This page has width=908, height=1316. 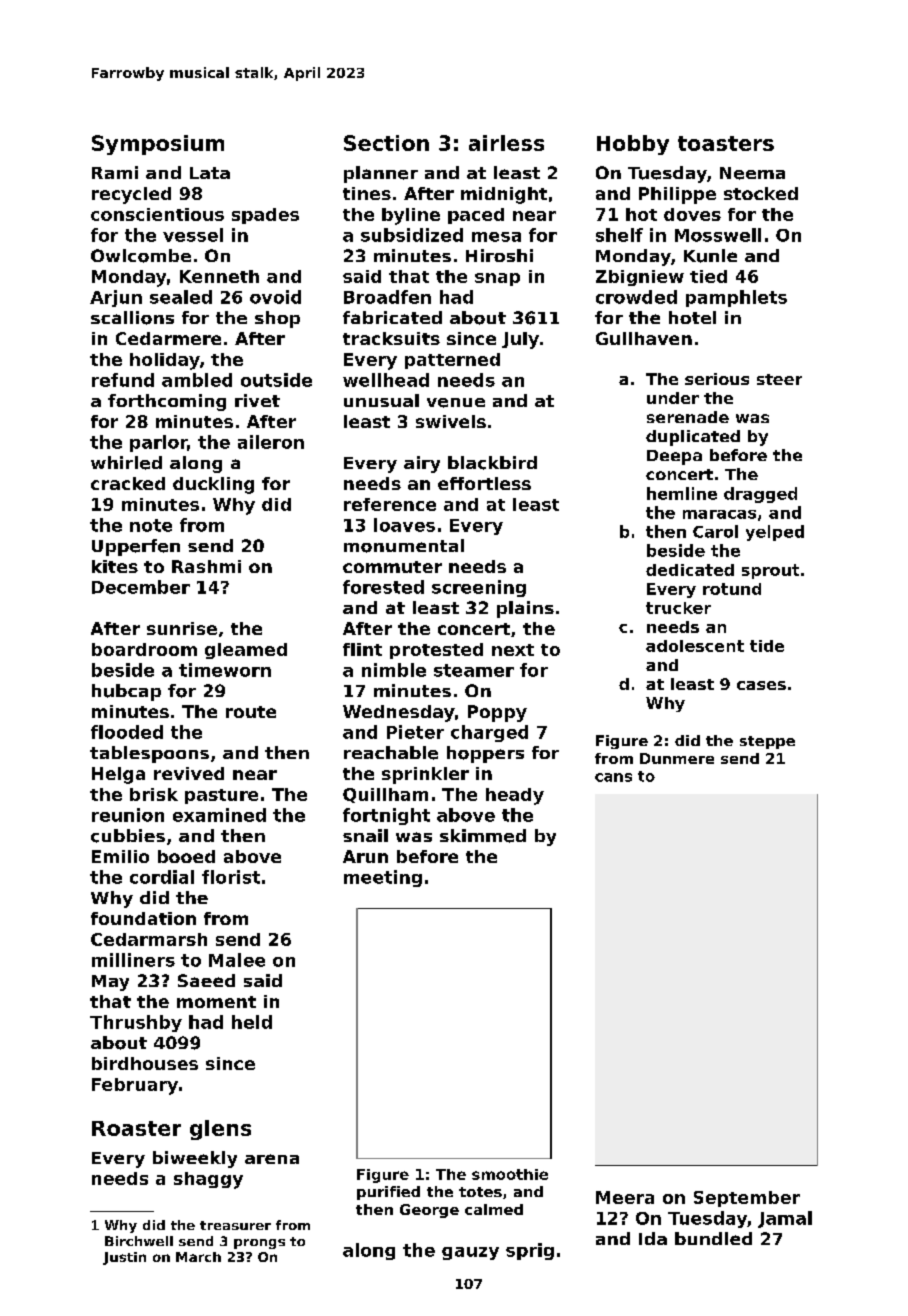 What do you see at coordinates (613, 777) in the page?
I see `cans` at bounding box center [613, 777].
